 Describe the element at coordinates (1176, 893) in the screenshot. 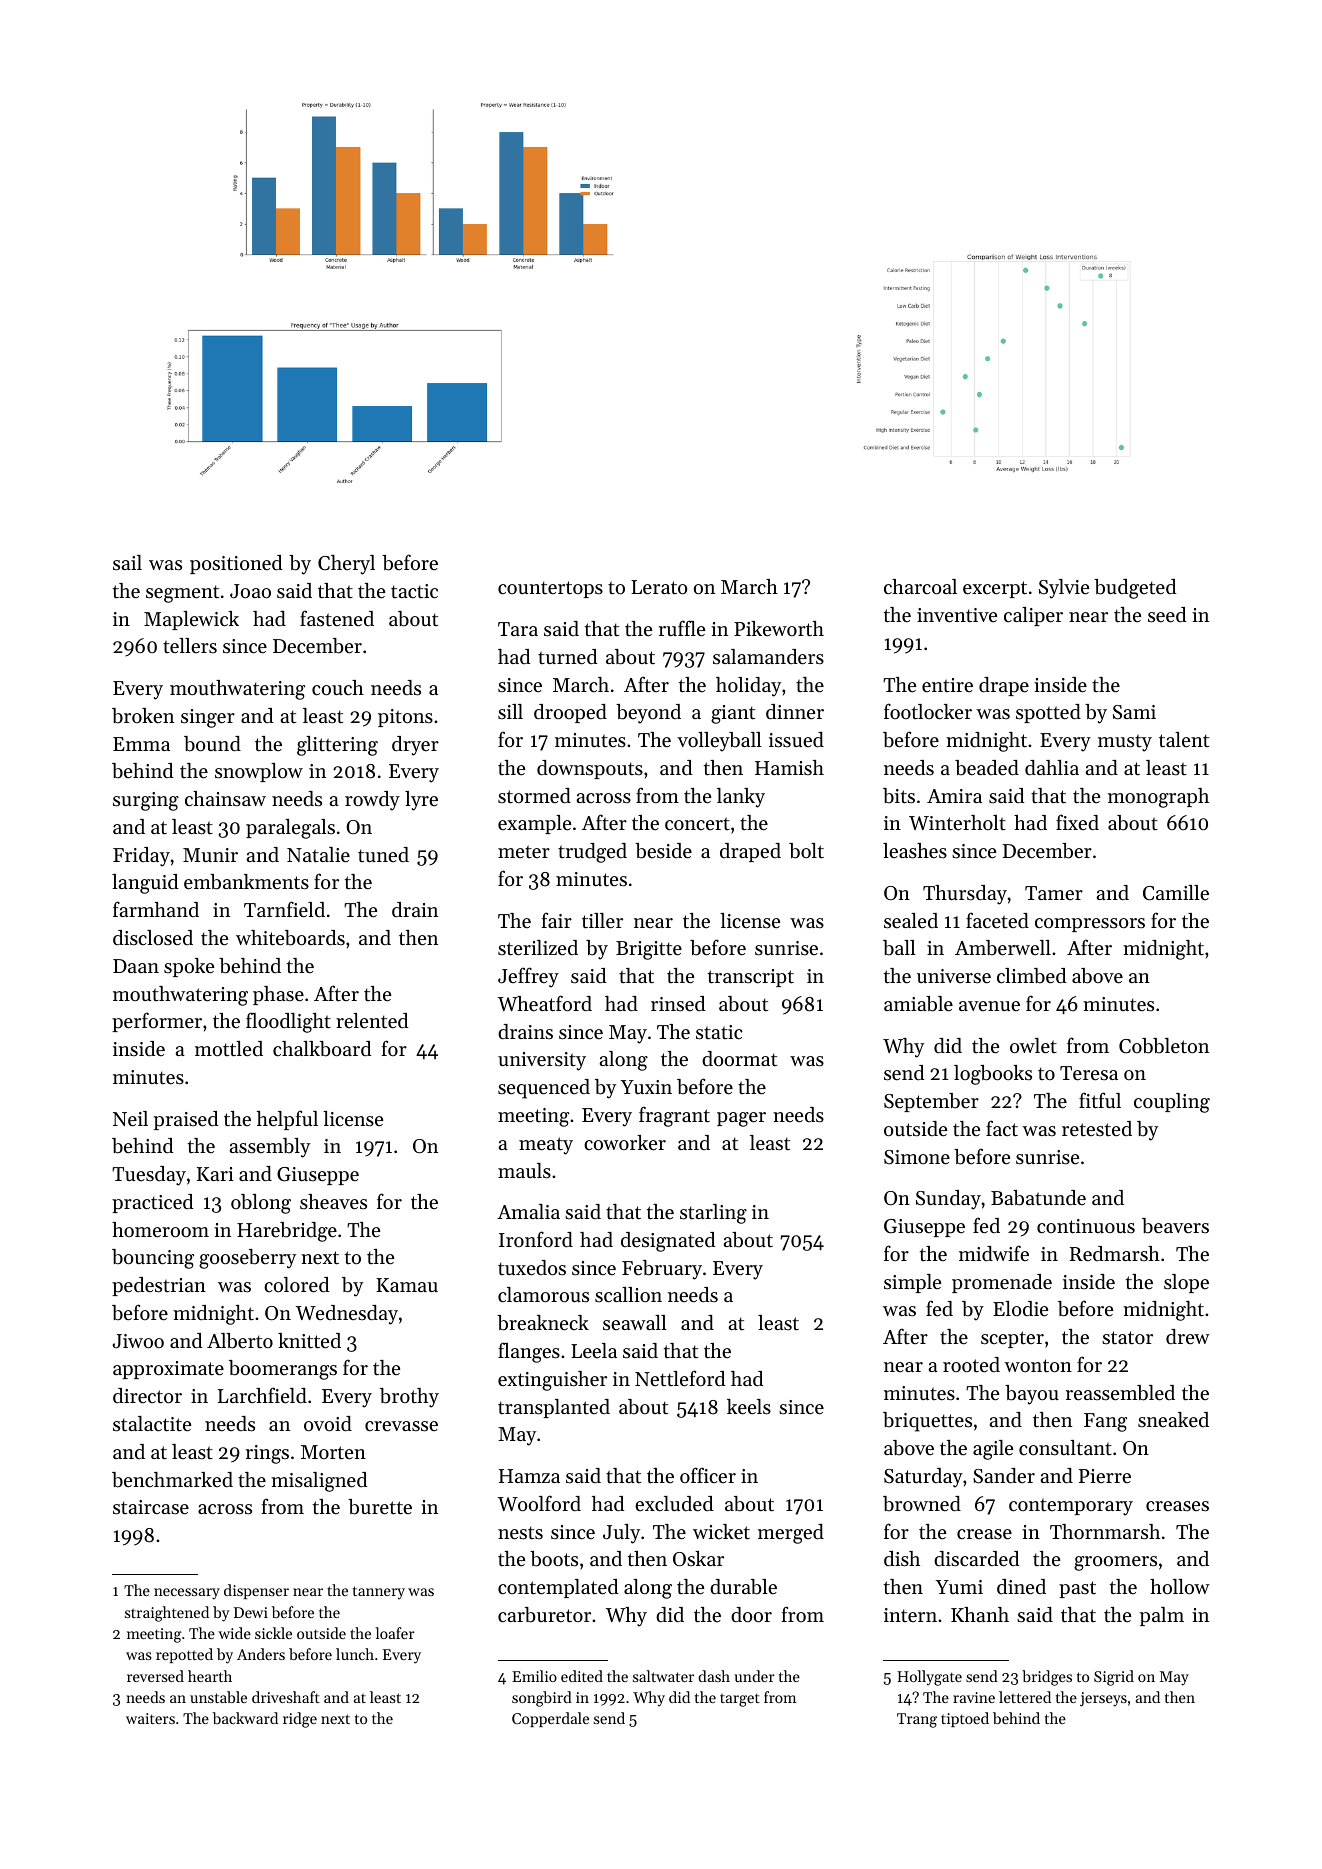

I see `Camille` at that location.
